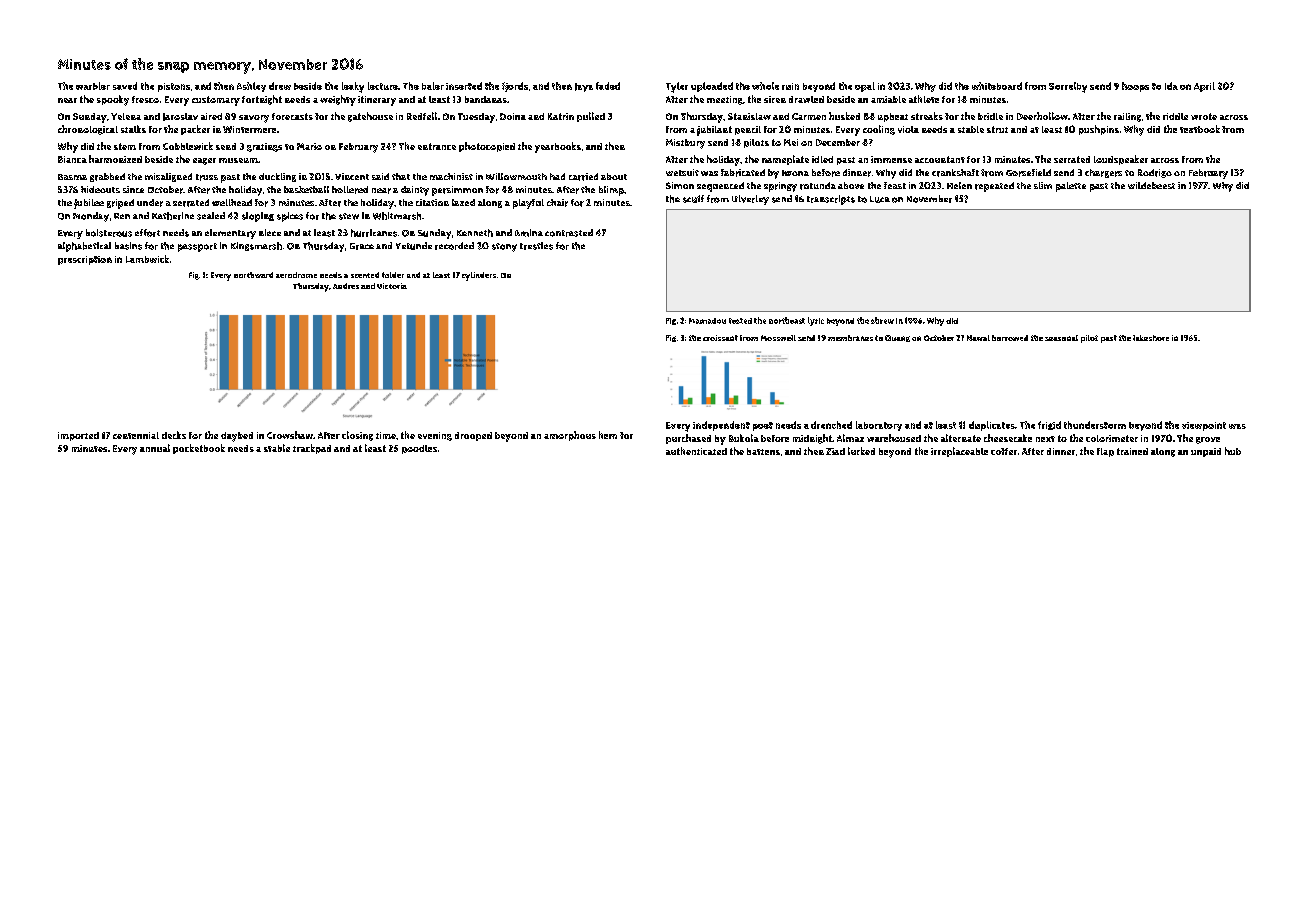  What do you see at coordinates (882, 320) in the page?
I see `shrew` at bounding box center [882, 320].
